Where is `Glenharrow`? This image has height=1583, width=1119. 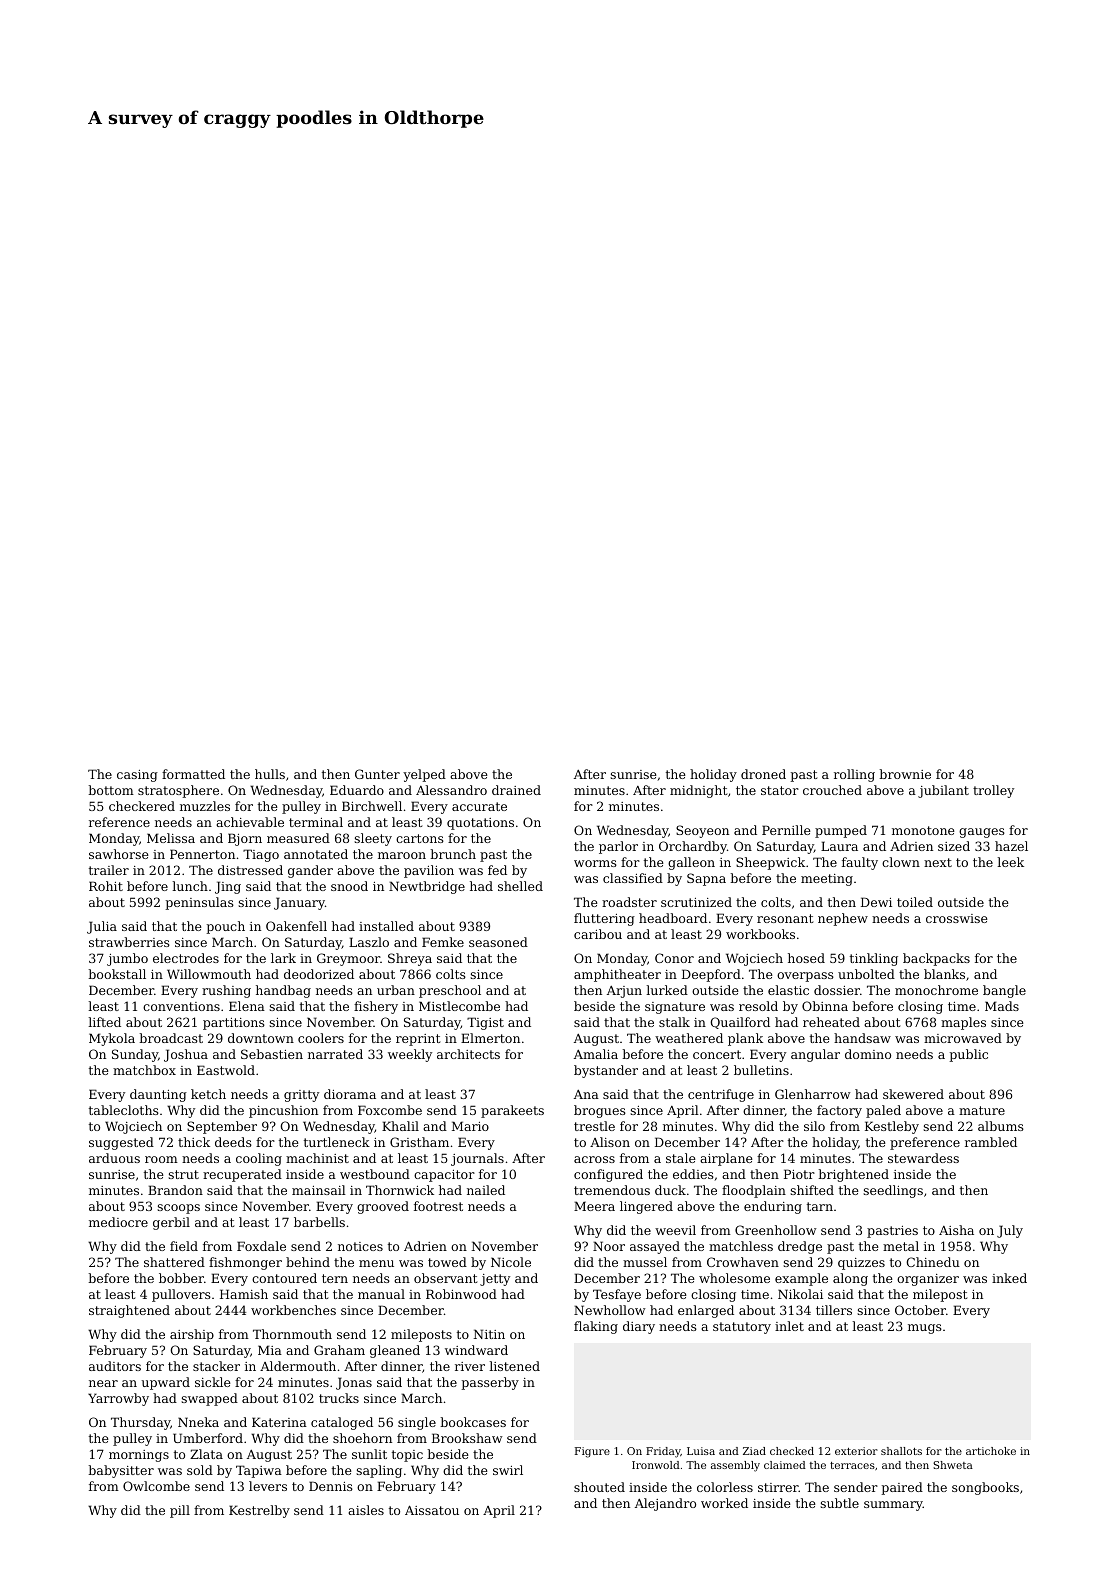
Glenharrow is located at coordinates (813, 1094).
